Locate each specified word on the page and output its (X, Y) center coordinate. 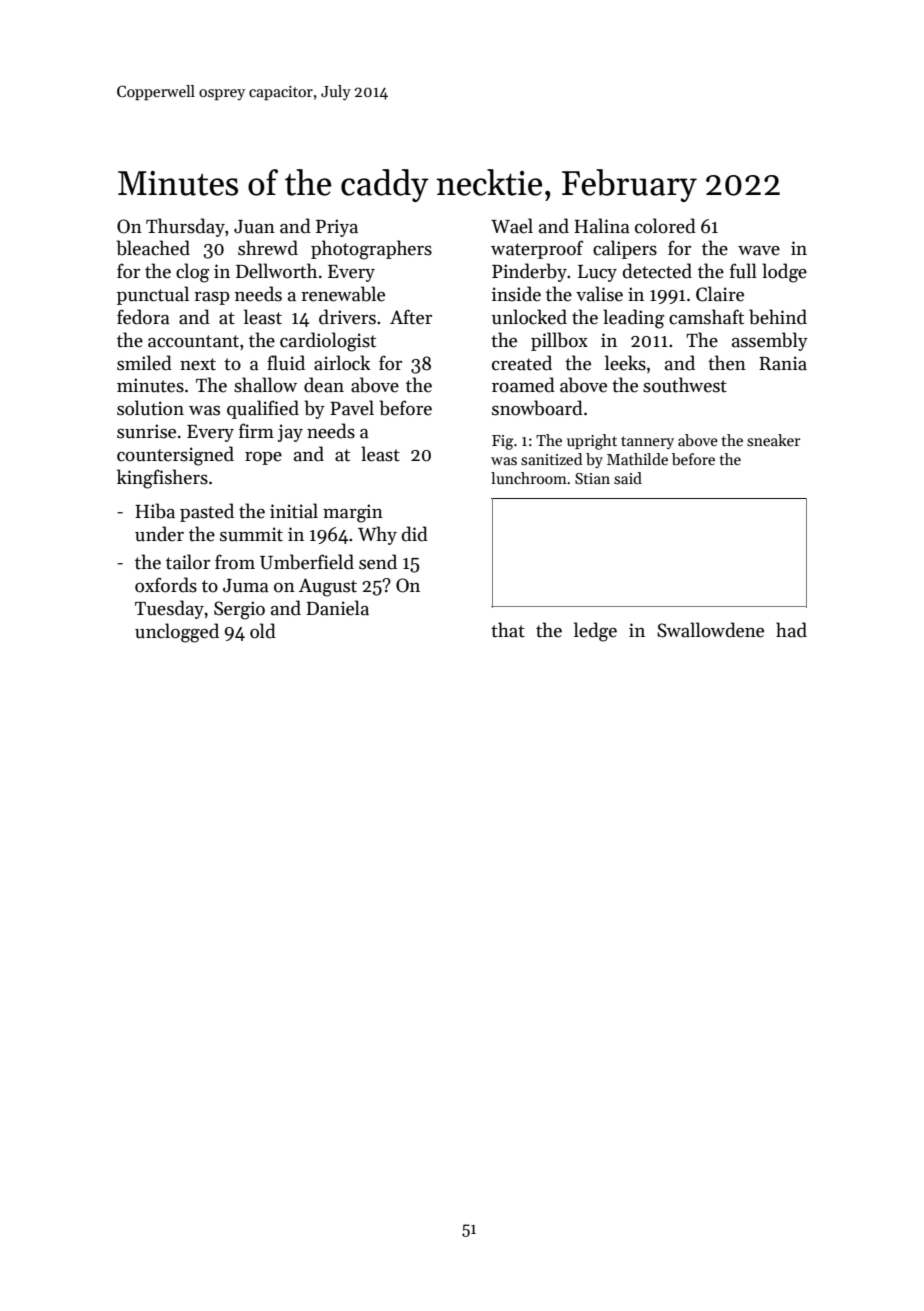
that (508, 630)
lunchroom (529, 478)
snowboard (537, 408)
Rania (783, 363)
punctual (153, 295)
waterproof (537, 249)
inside (516, 294)
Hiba (155, 511)
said (628, 478)
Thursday (185, 227)
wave (759, 251)
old (263, 631)
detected (657, 271)
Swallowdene (710, 630)
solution (150, 408)
